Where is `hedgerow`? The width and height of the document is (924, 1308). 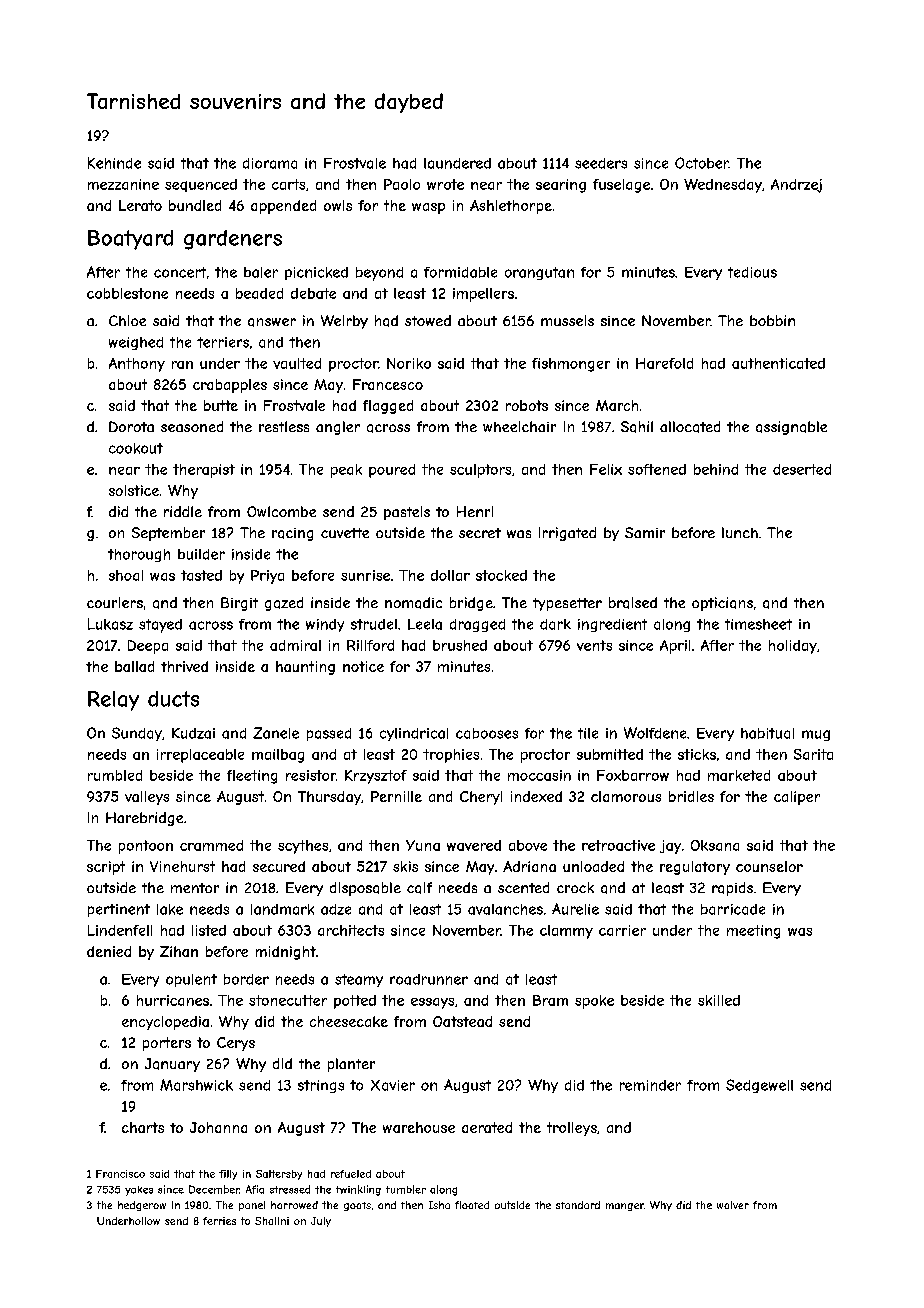 hedgerow is located at coordinates (142, 1206).
